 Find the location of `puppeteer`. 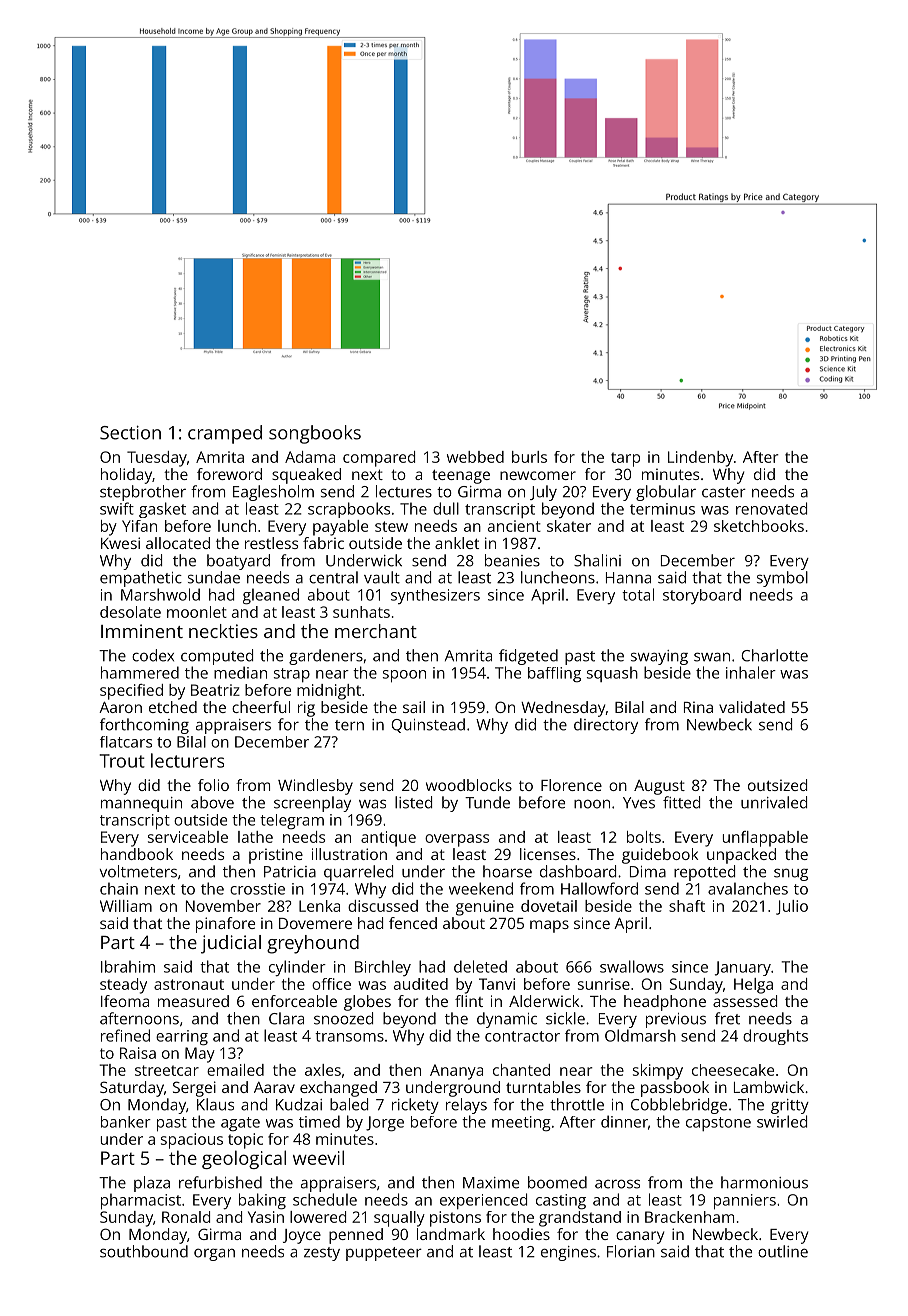

puppeteer is located at coordinates (384, 1254).
